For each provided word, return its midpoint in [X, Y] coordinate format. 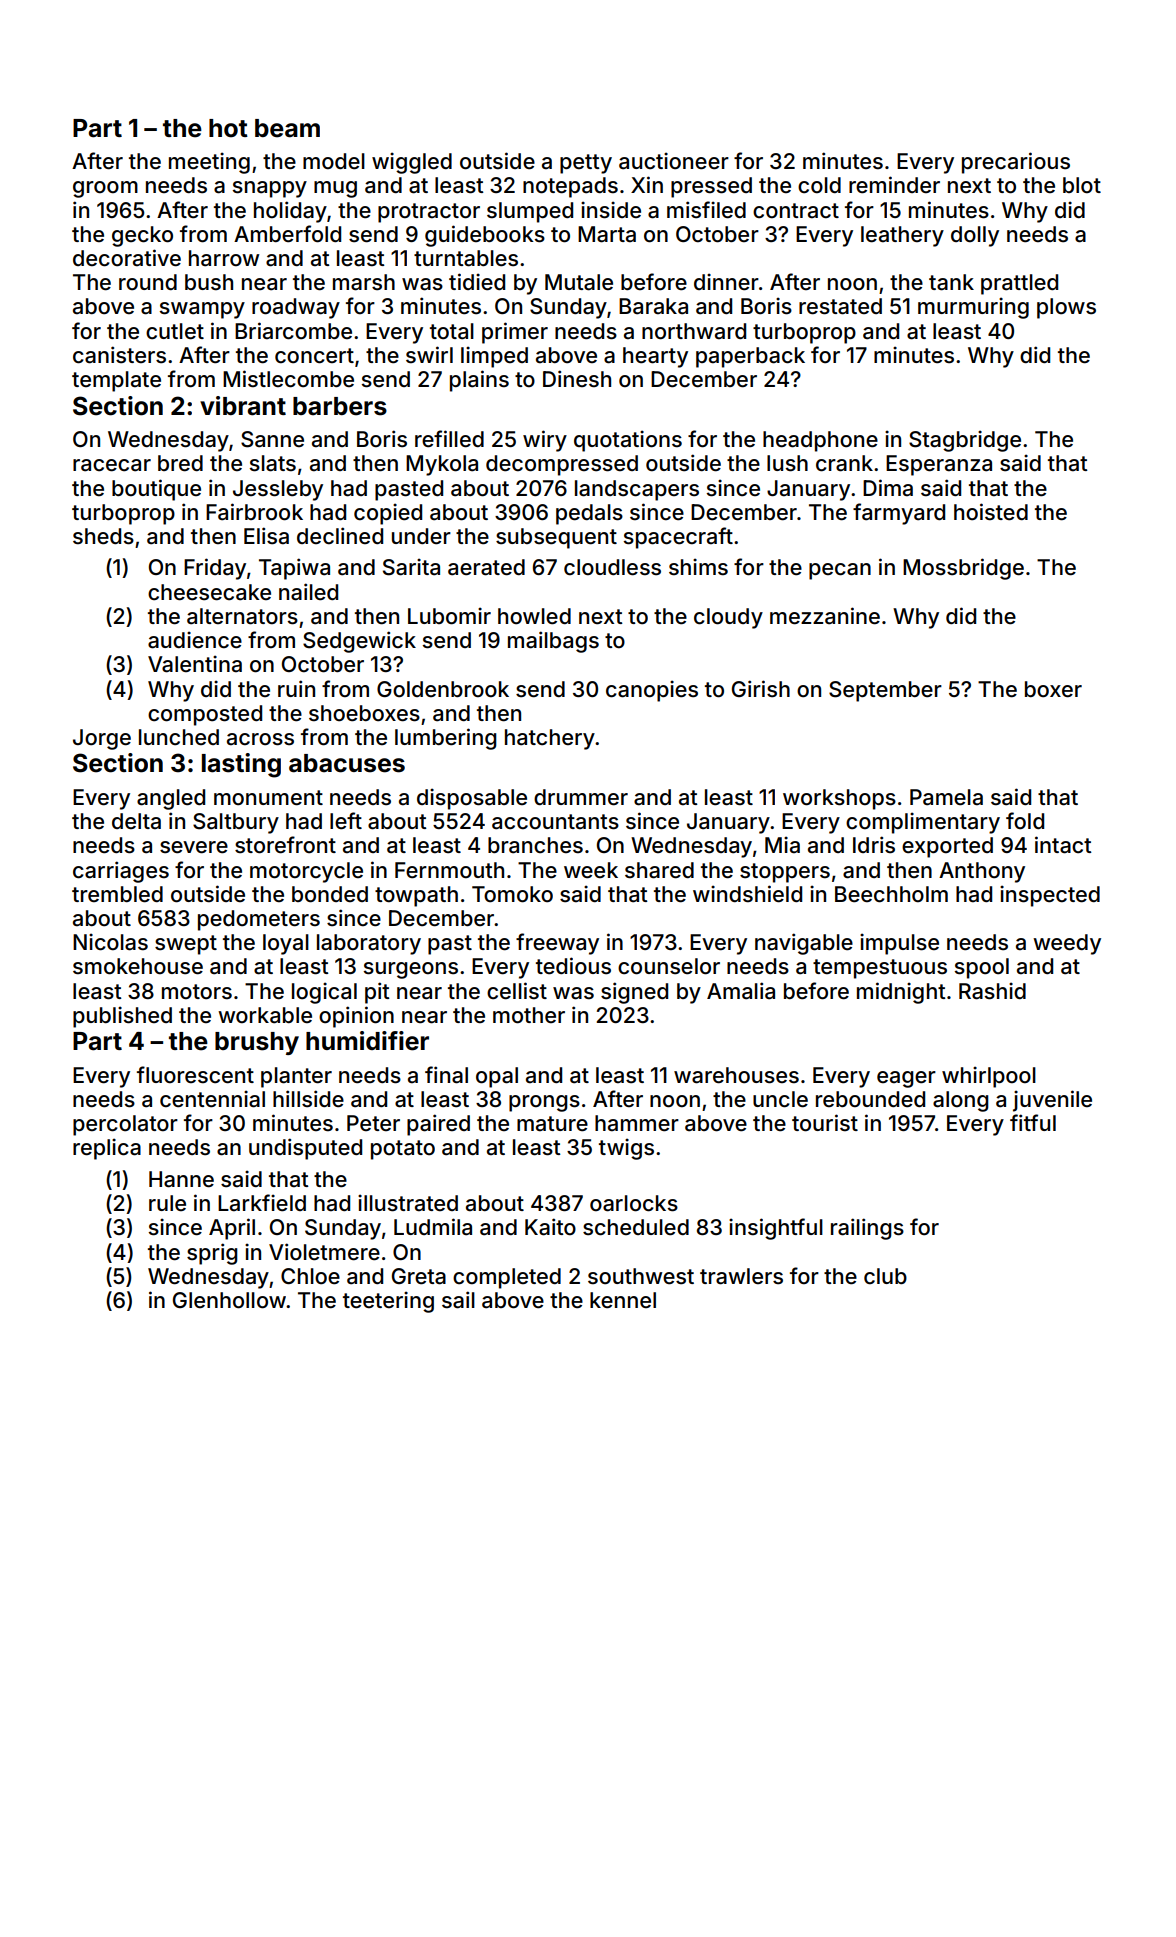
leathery [902, 236]
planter [296, 1077]
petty [586, 164]
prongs [544, 1103]
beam [287, 128]
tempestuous [880, 969]
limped [494, 357]
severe [194, 847]
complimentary [923, 823]
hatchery [550, 739]
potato [403, 1150]
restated [840, 306]
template [116, 381]
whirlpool [989, 1077]
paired [438, 1125]
